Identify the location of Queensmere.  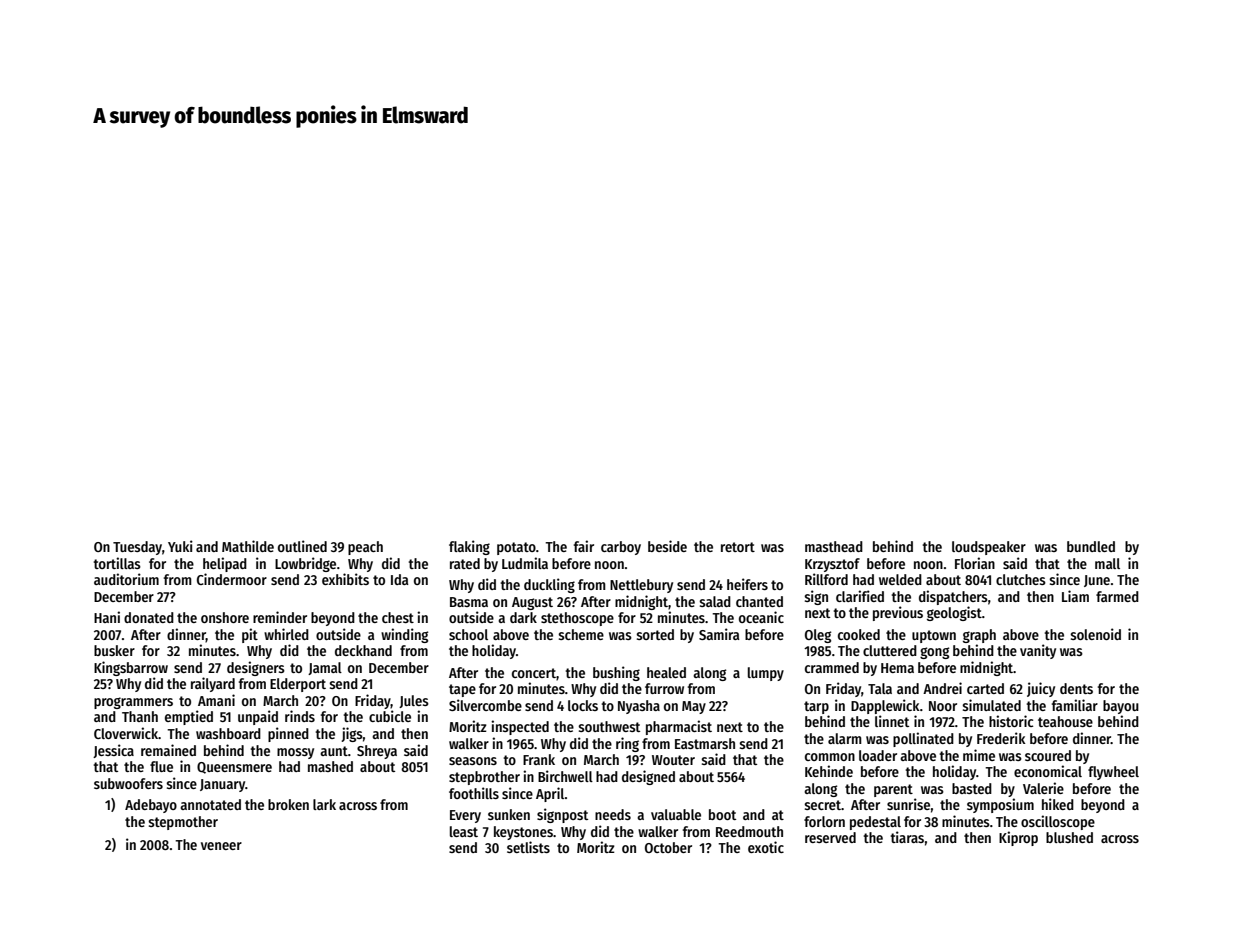
(234, 768).
